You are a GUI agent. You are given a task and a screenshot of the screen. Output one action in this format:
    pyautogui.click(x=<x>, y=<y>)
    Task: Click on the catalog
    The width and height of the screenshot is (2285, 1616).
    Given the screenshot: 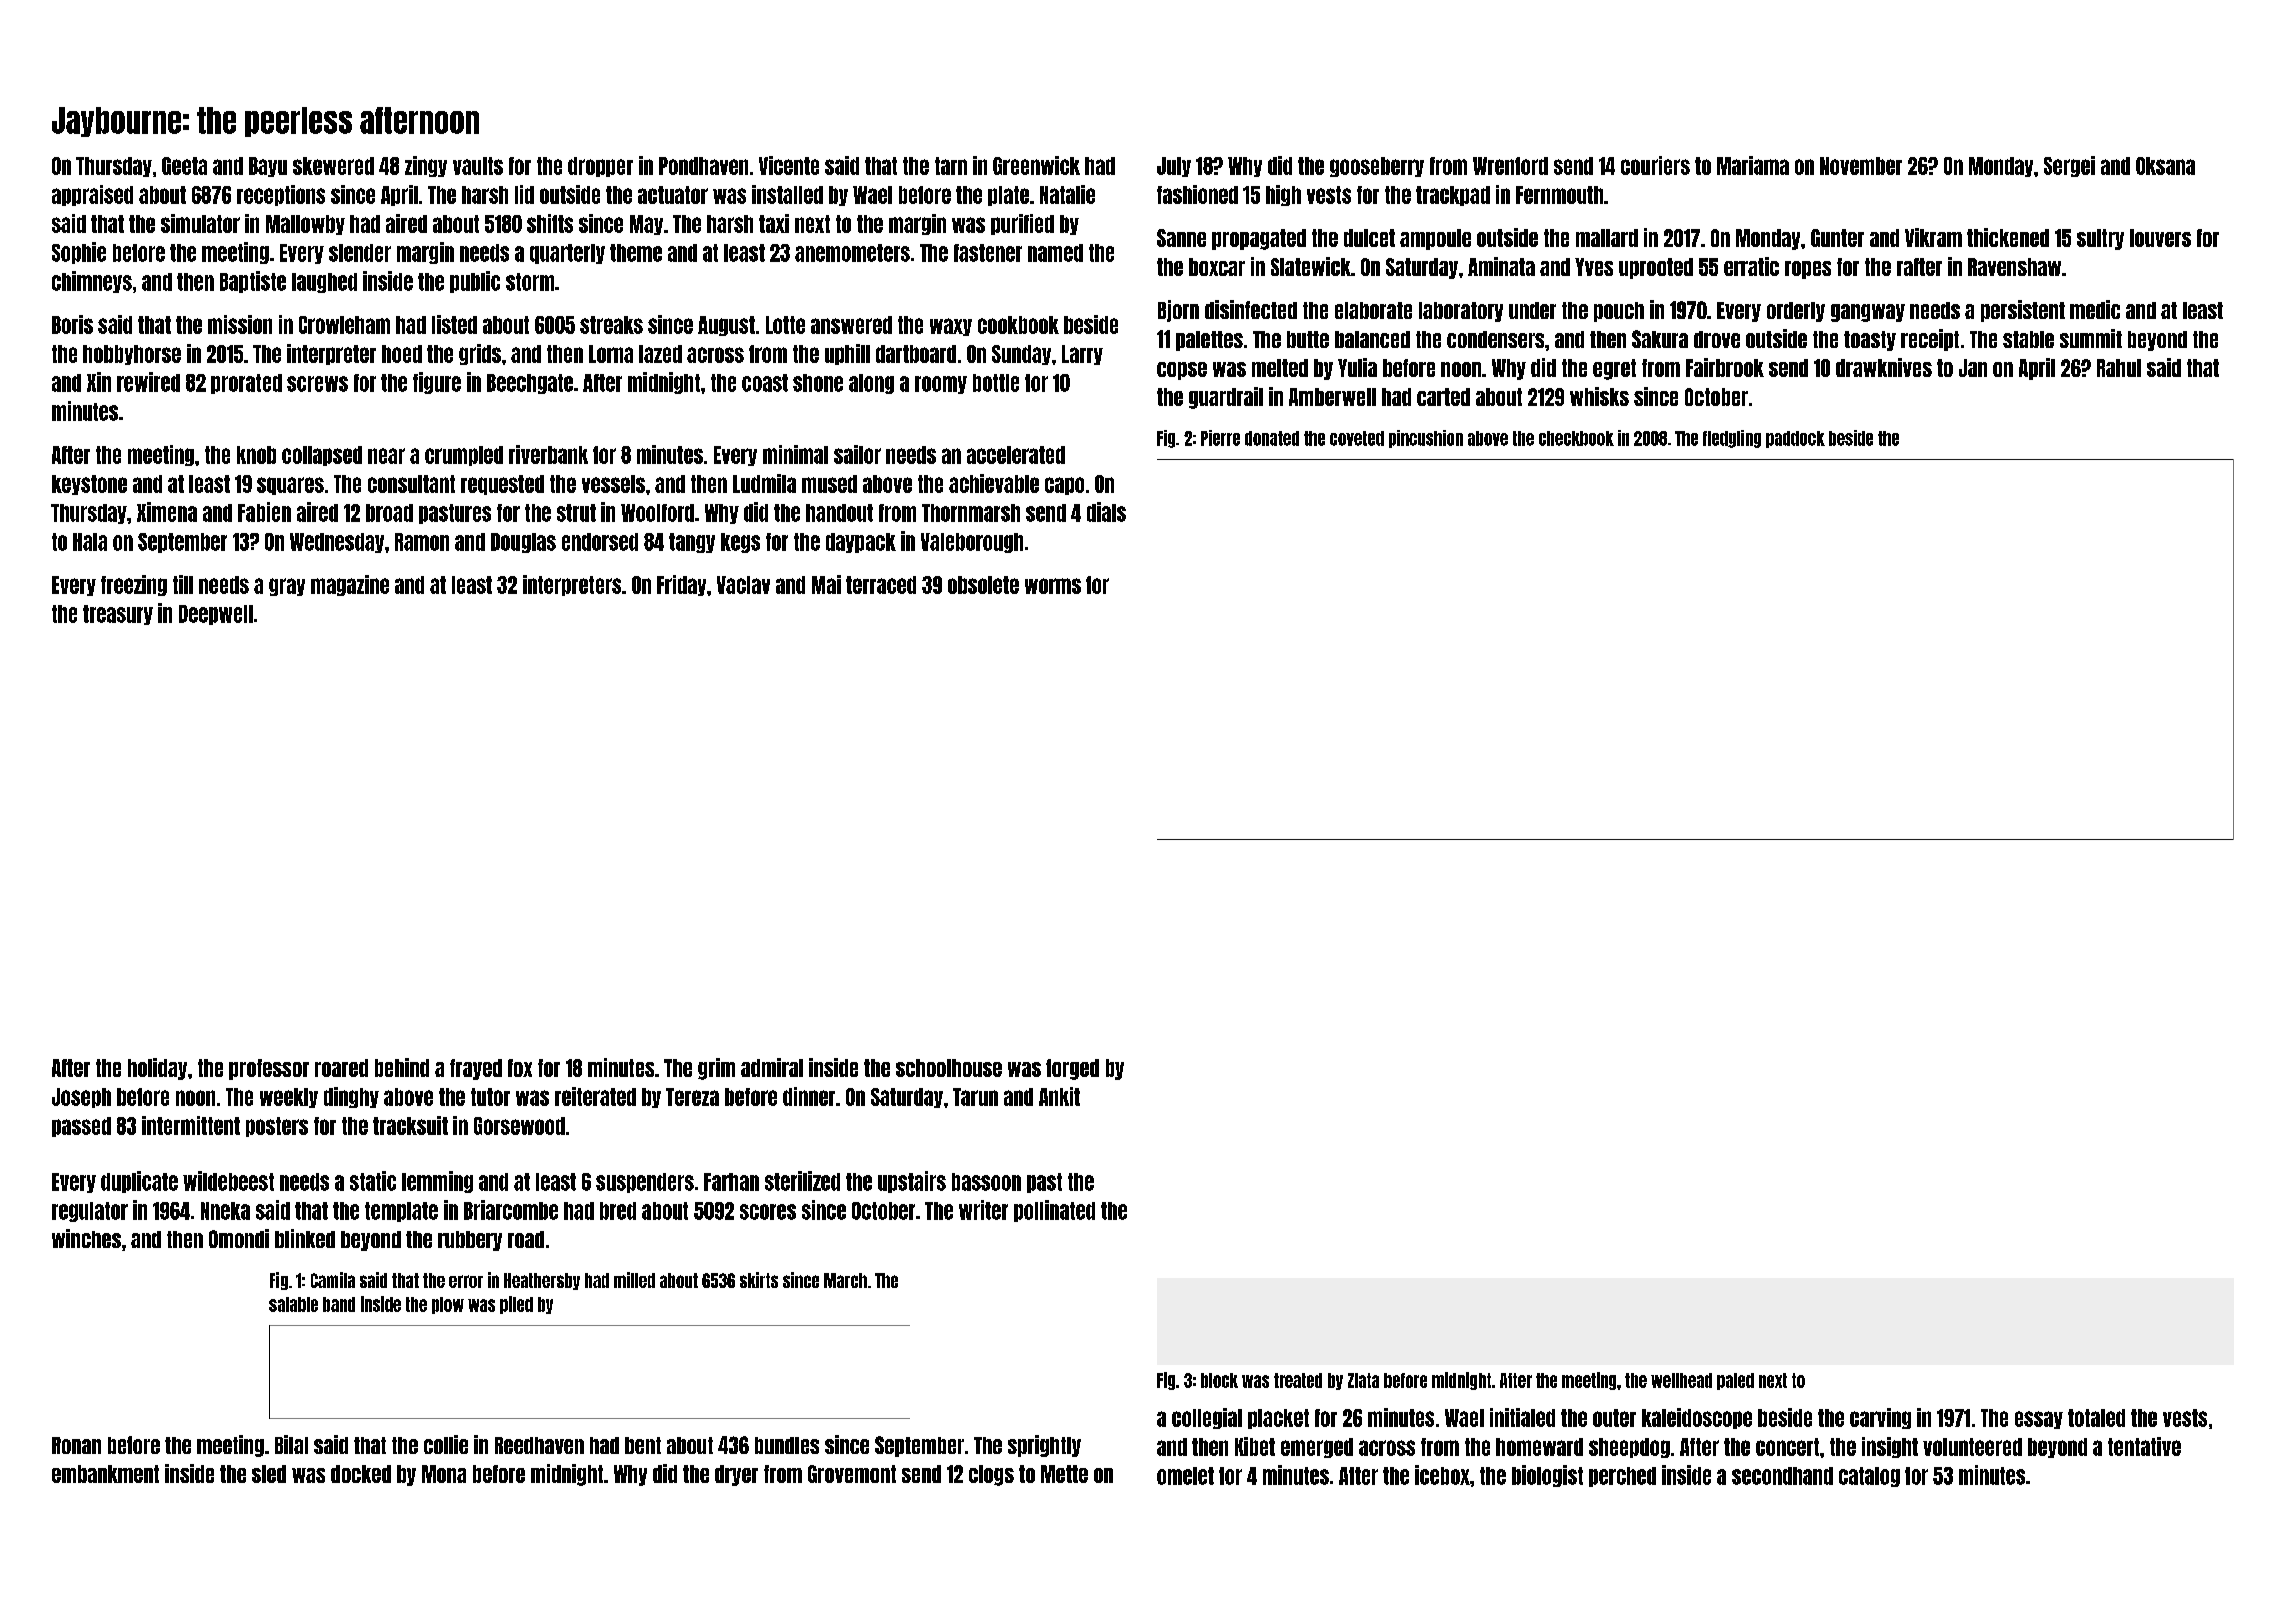 What is the action you would take?
    pyautogui.click(x=1869, y=1477)
